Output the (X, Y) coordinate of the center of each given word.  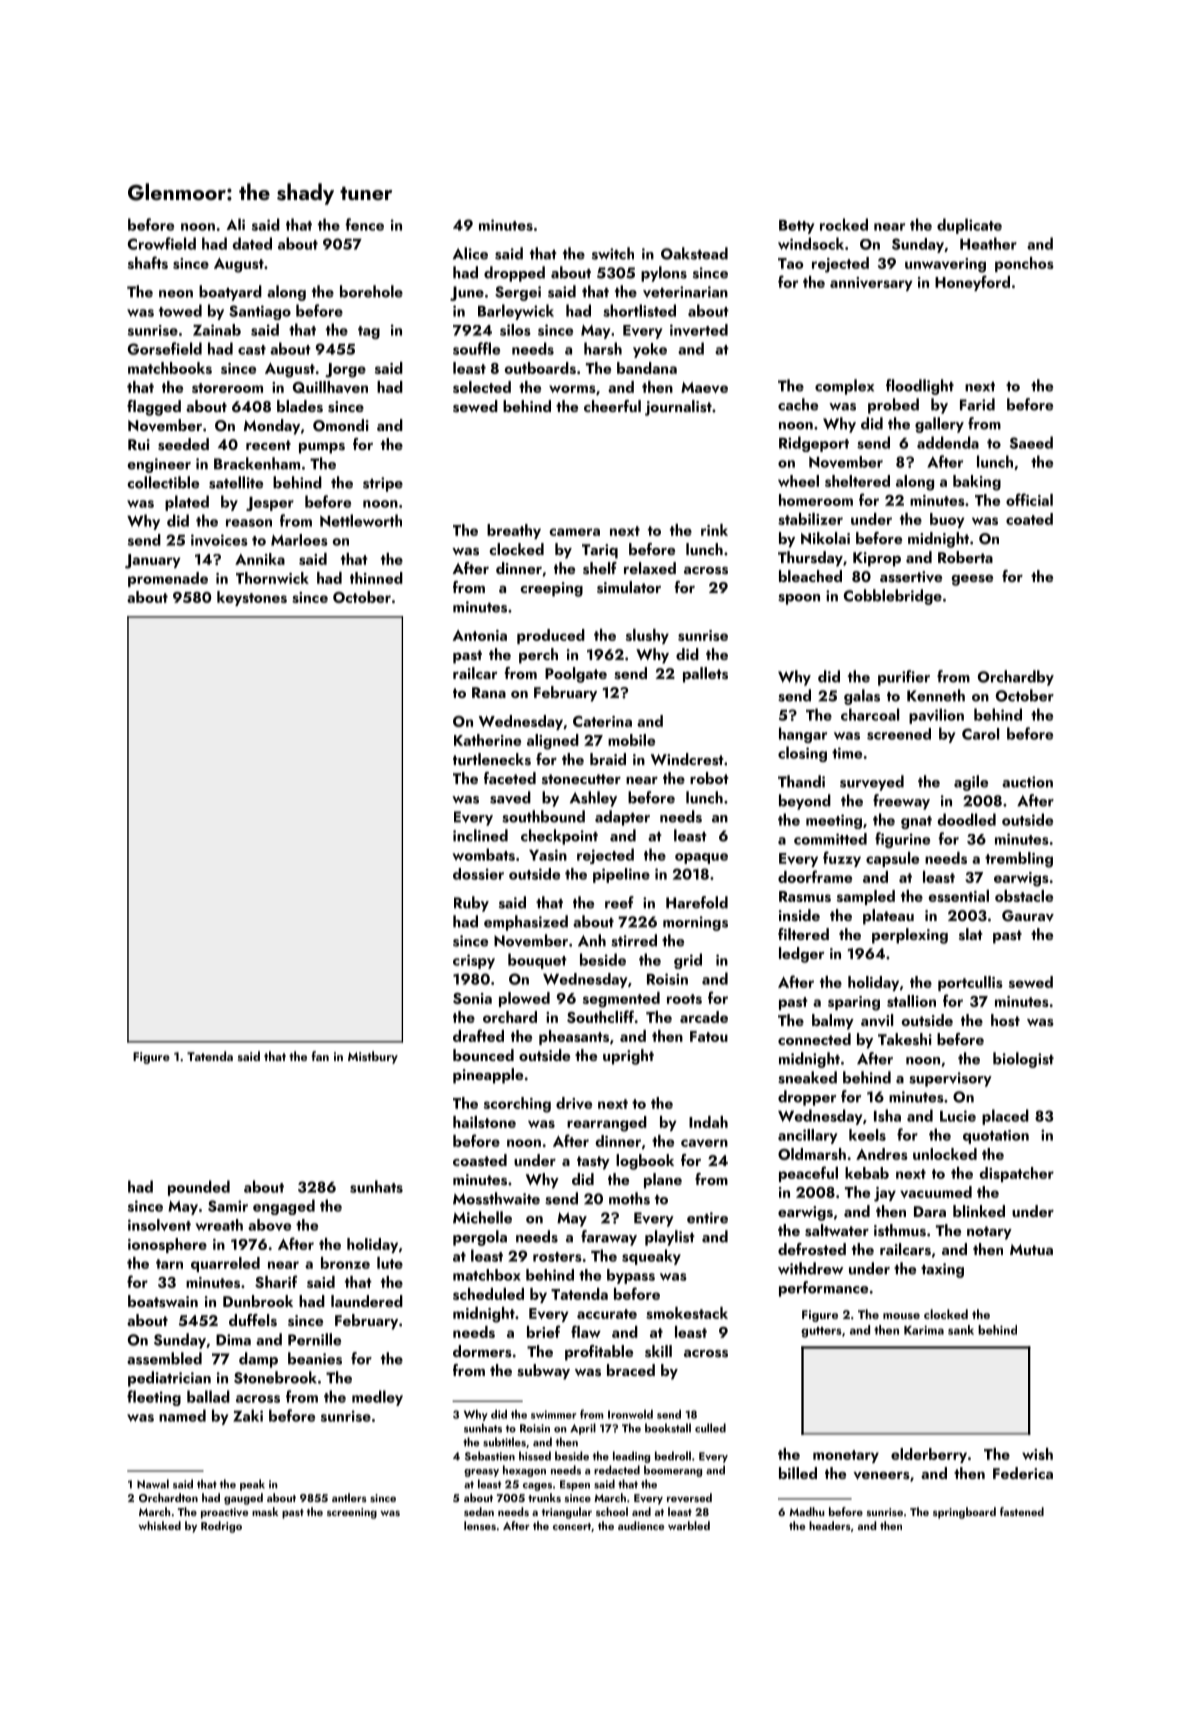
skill (658, 1351)
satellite (236, 482)
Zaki (248, 1415)
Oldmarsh (812, 1154)
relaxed (650, 568)
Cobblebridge (893, 597)
